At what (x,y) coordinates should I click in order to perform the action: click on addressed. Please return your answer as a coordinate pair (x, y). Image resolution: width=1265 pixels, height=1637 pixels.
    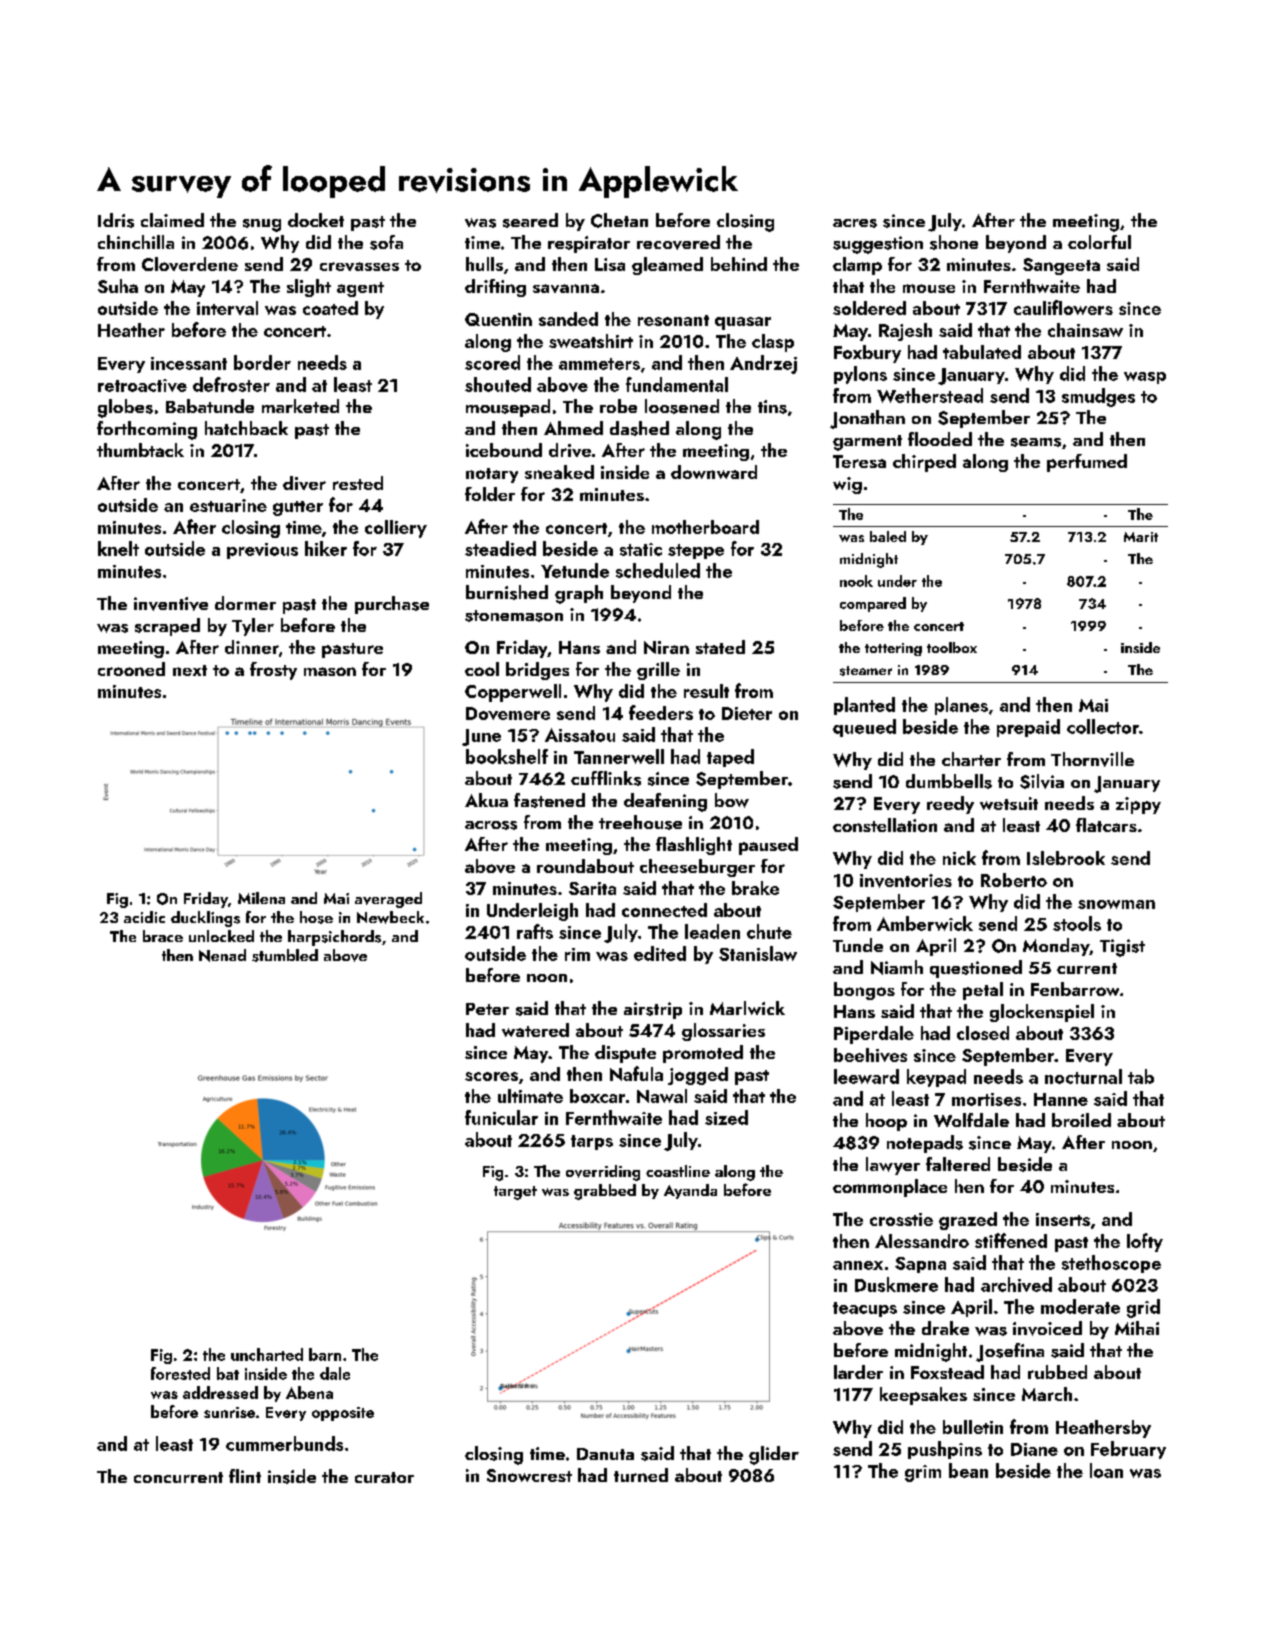
    Looking at the image, I should click on (220, 1392).
